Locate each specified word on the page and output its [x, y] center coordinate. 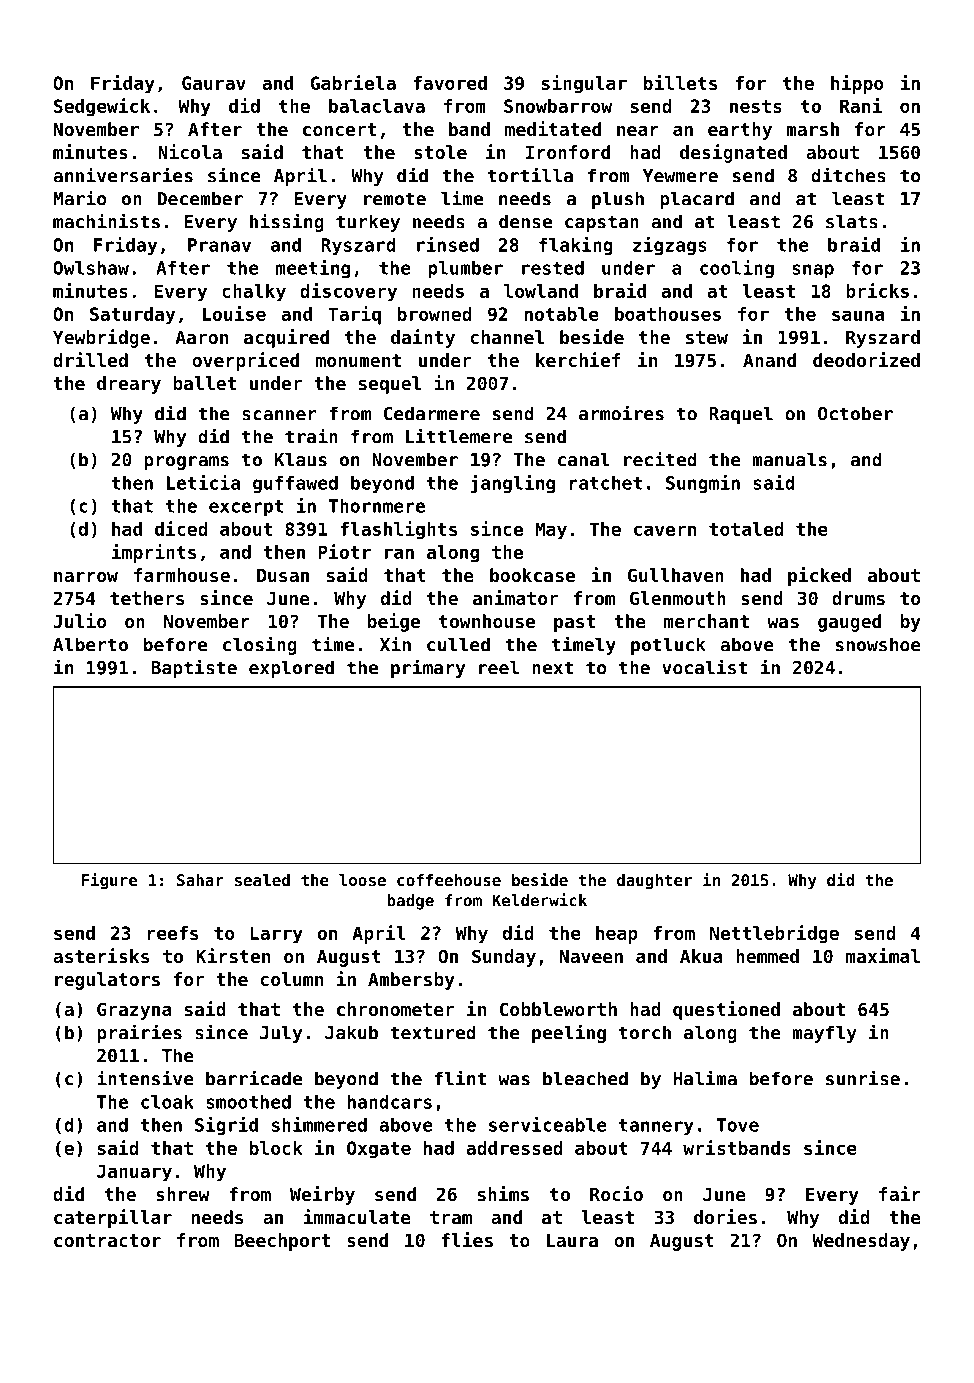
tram [451, 1217]
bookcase [532, 575]
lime [462, 198]
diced [181, 528]
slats [852, 221]
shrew [183, 1194]
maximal [883, 955]
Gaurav [214, 83]
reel [499, 667]
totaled [746, 529]
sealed [262, 880]
